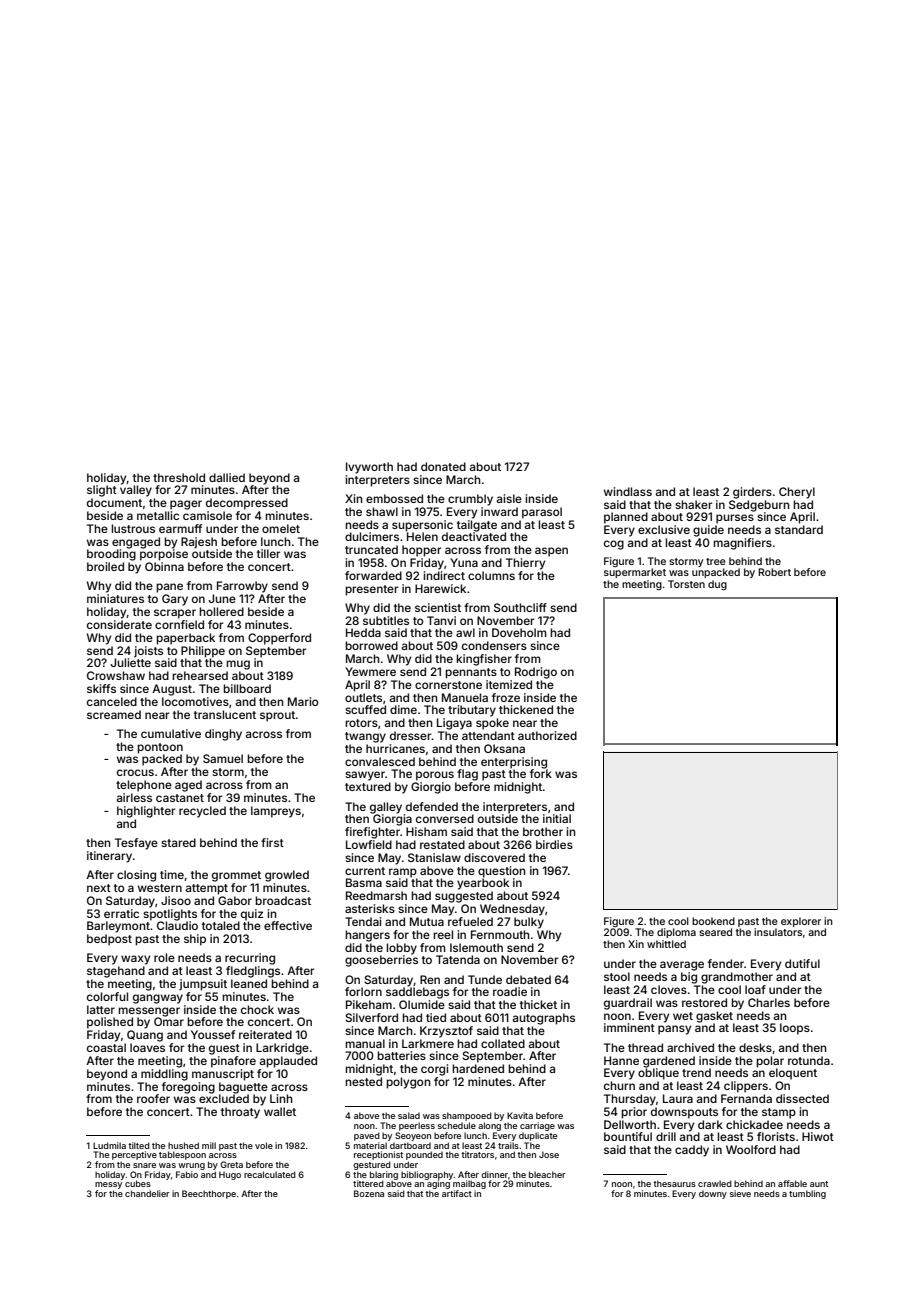  Describe the element at coordinates (109, 857) in the page. I see `itinerary` at that location.
